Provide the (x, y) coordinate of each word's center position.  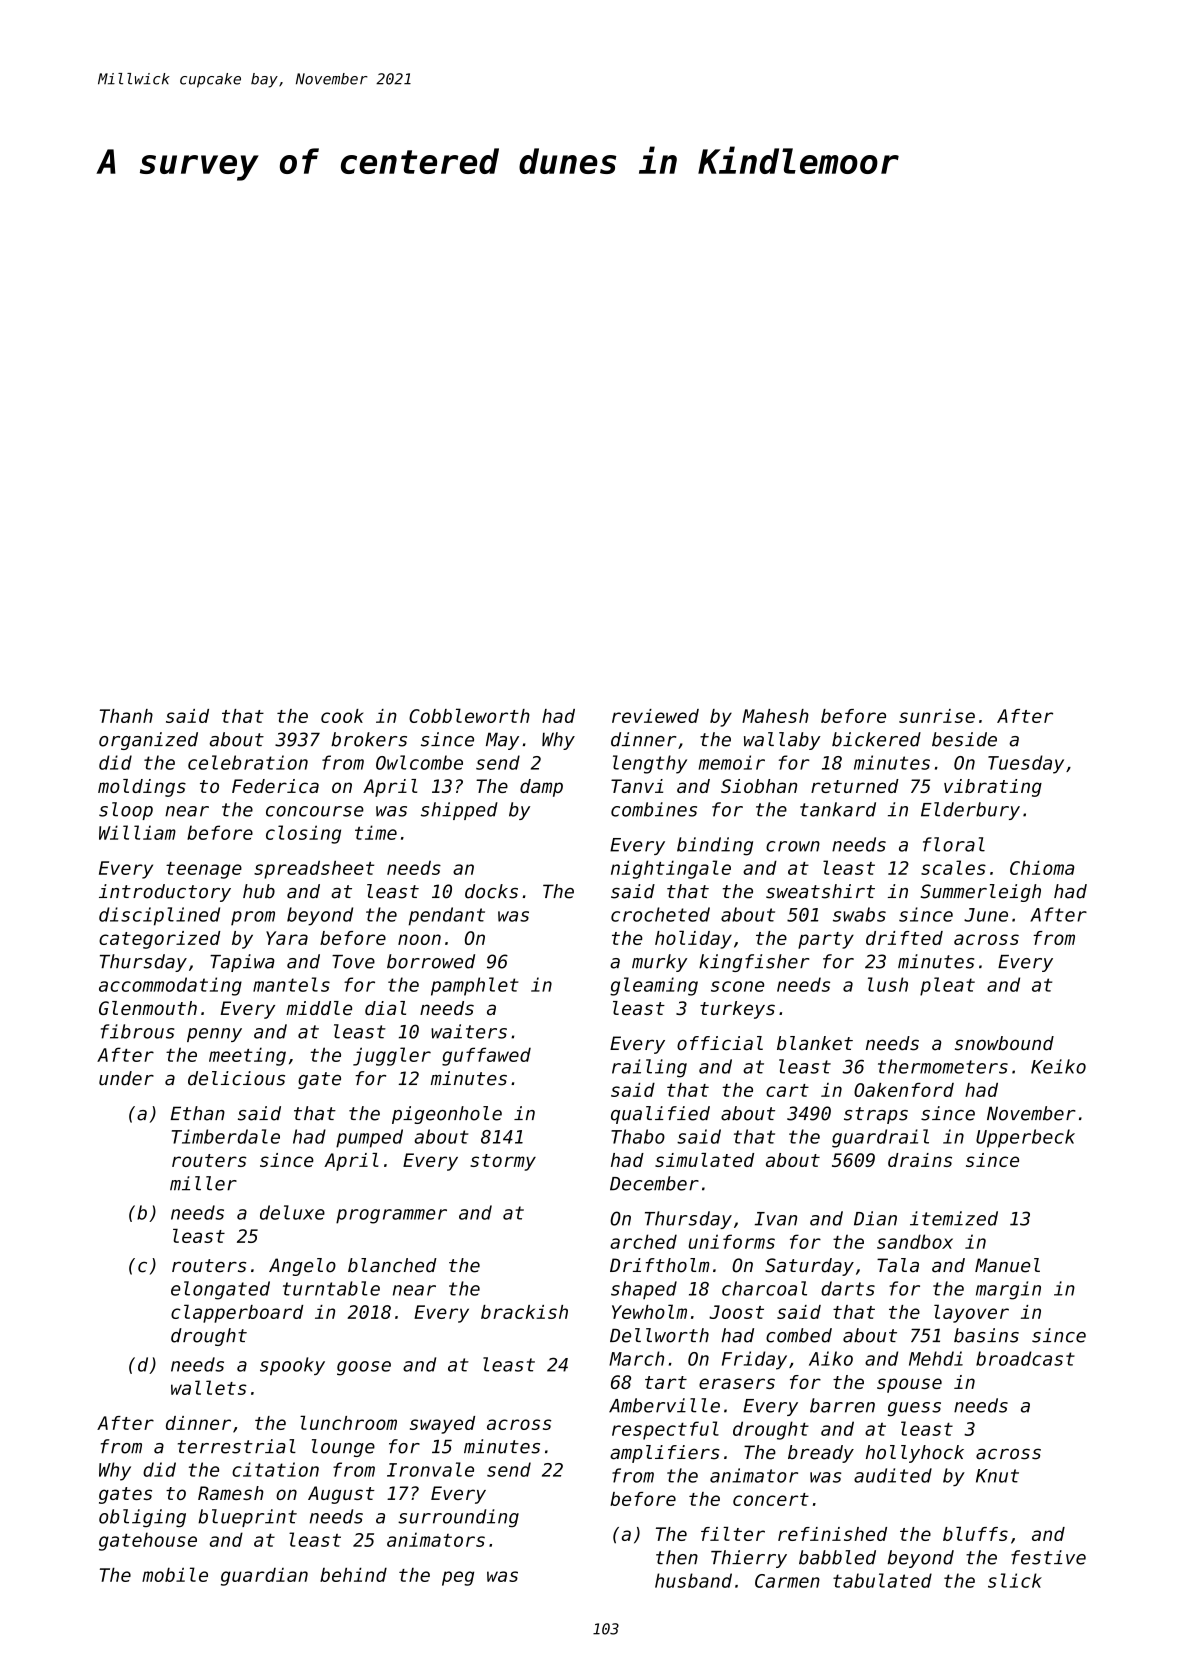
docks (491, 891)
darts (848, 1288)
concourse (315, 811)
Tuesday (1026, 764)
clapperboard (237, 1313)
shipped (459, 811)
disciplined (159, 916)
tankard (838, 809)
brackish (524, 1312)
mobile (175, 1574)
